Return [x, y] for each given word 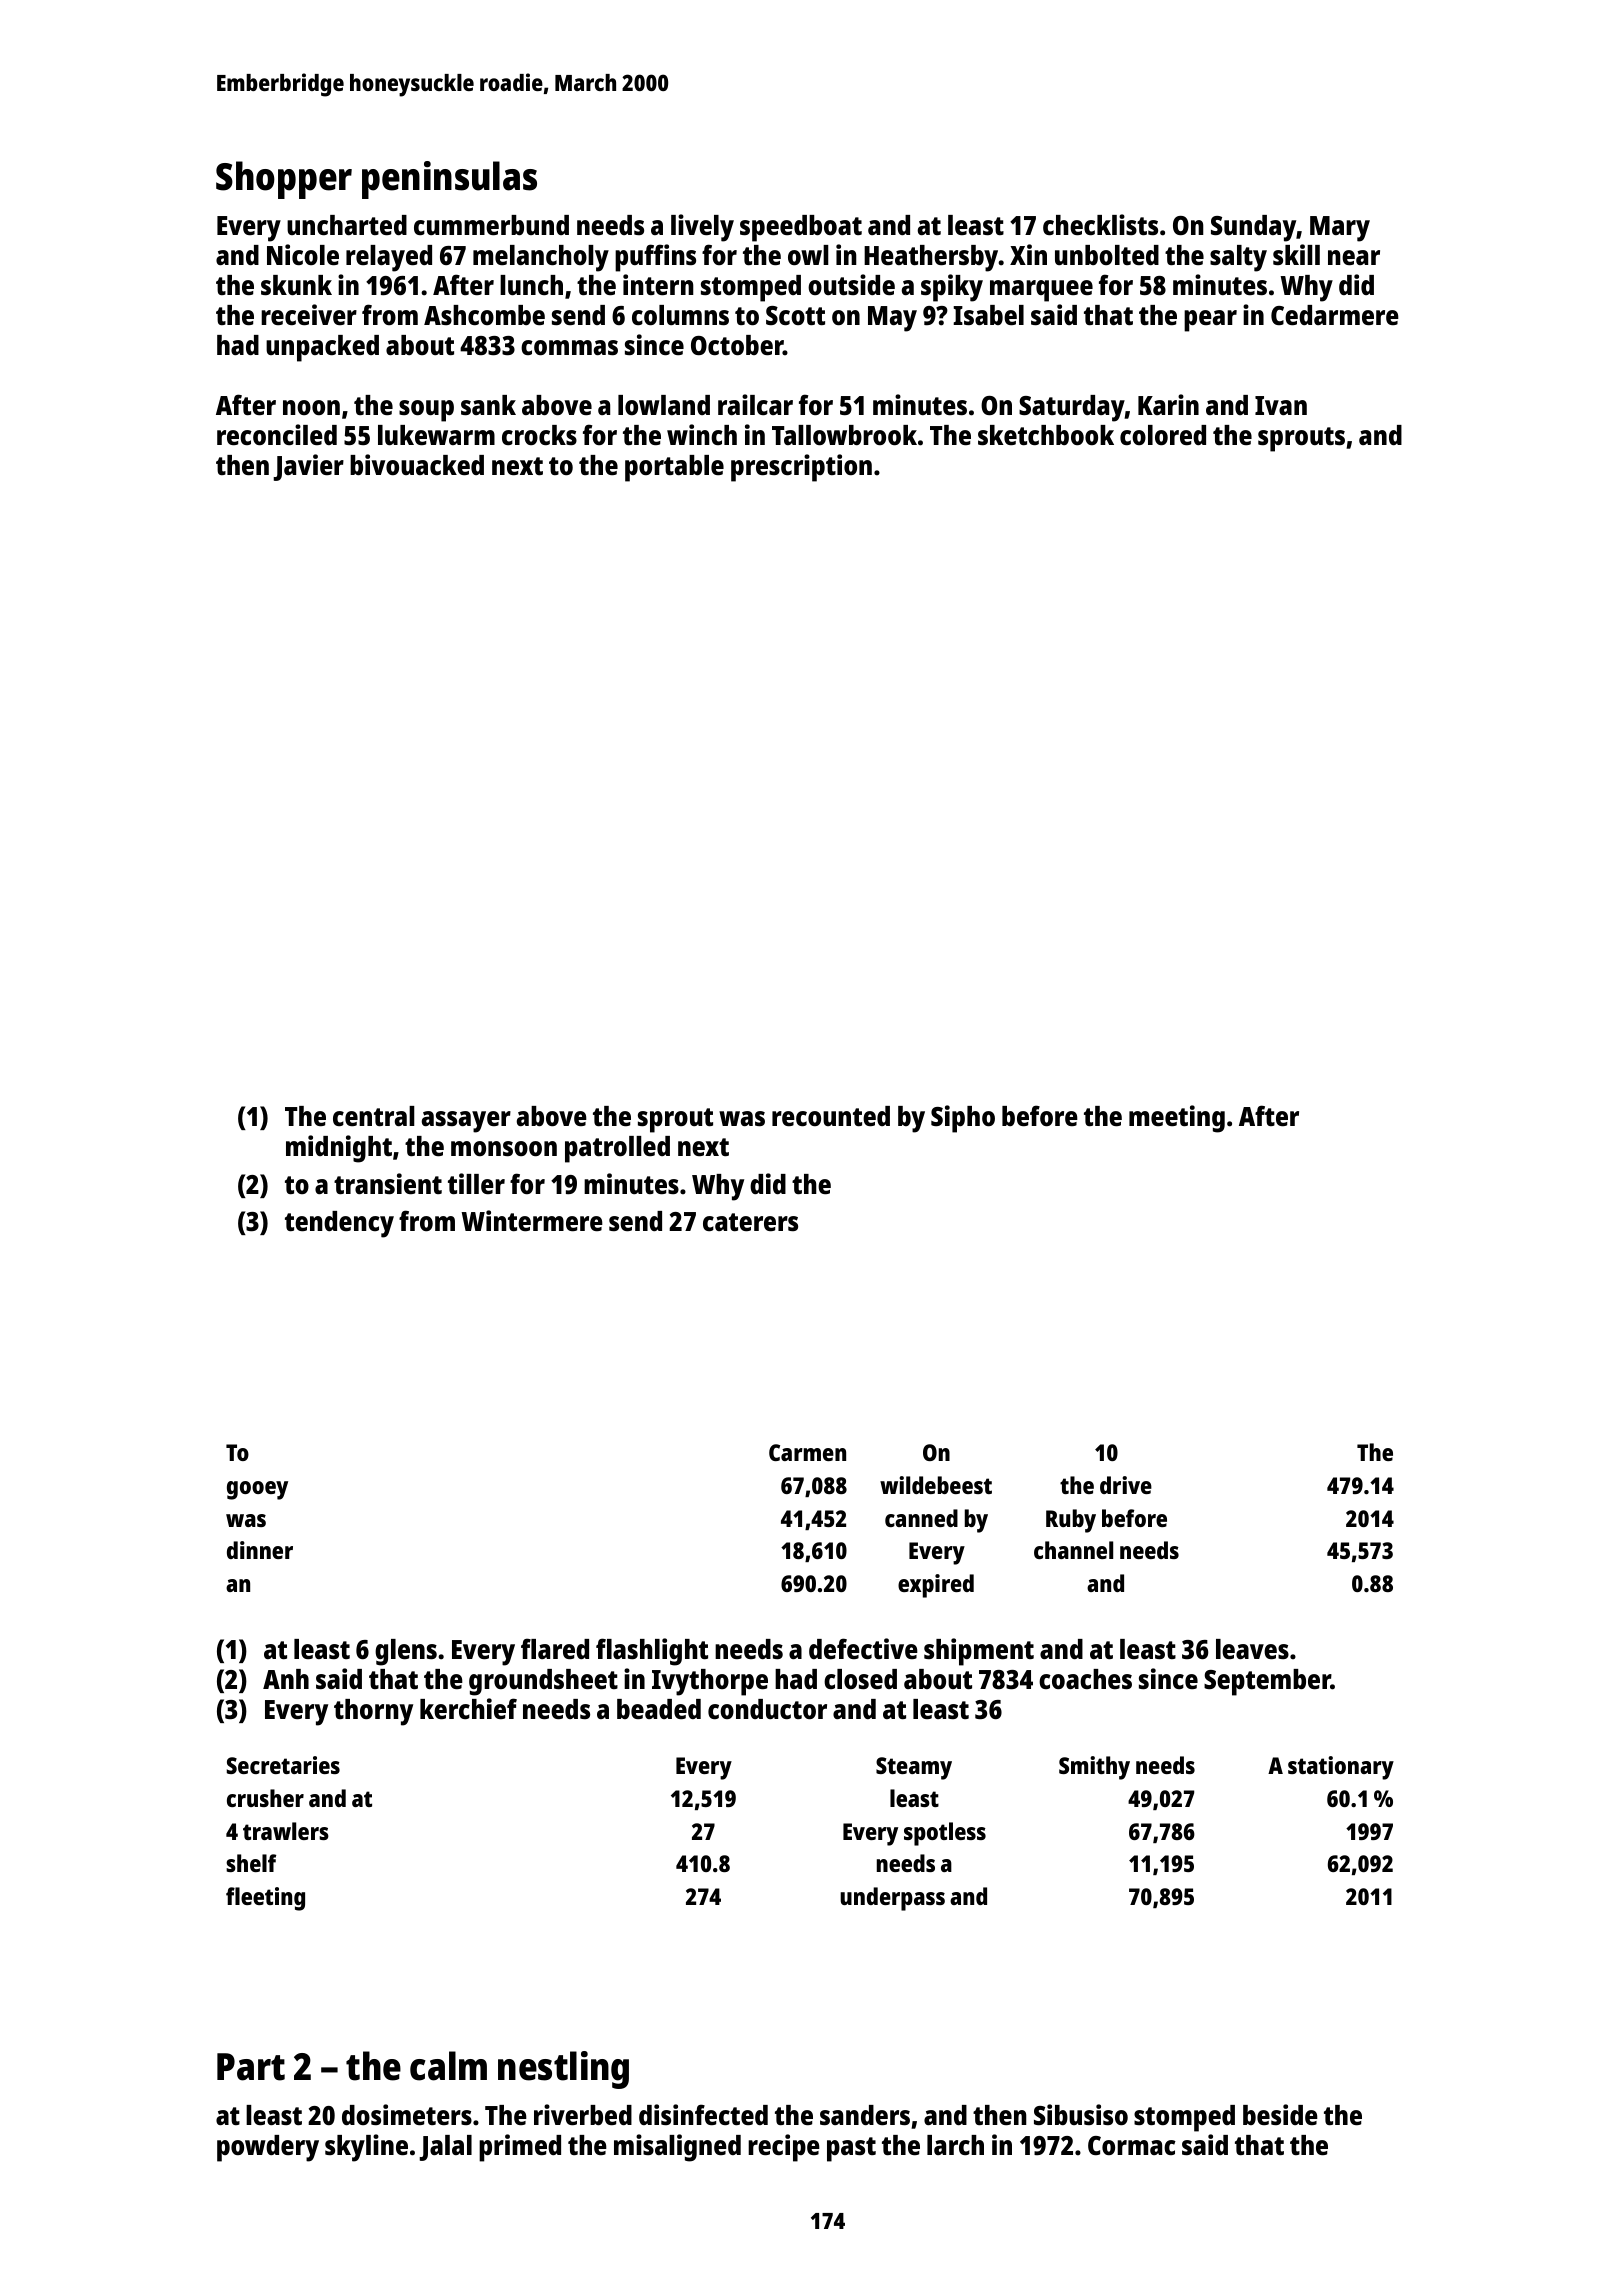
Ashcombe [484, 315]
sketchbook [1046, 435]
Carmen [807, 1452]
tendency [339, 1224]
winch [702, 434]
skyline [366, 2148]
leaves [1252, 1649]
